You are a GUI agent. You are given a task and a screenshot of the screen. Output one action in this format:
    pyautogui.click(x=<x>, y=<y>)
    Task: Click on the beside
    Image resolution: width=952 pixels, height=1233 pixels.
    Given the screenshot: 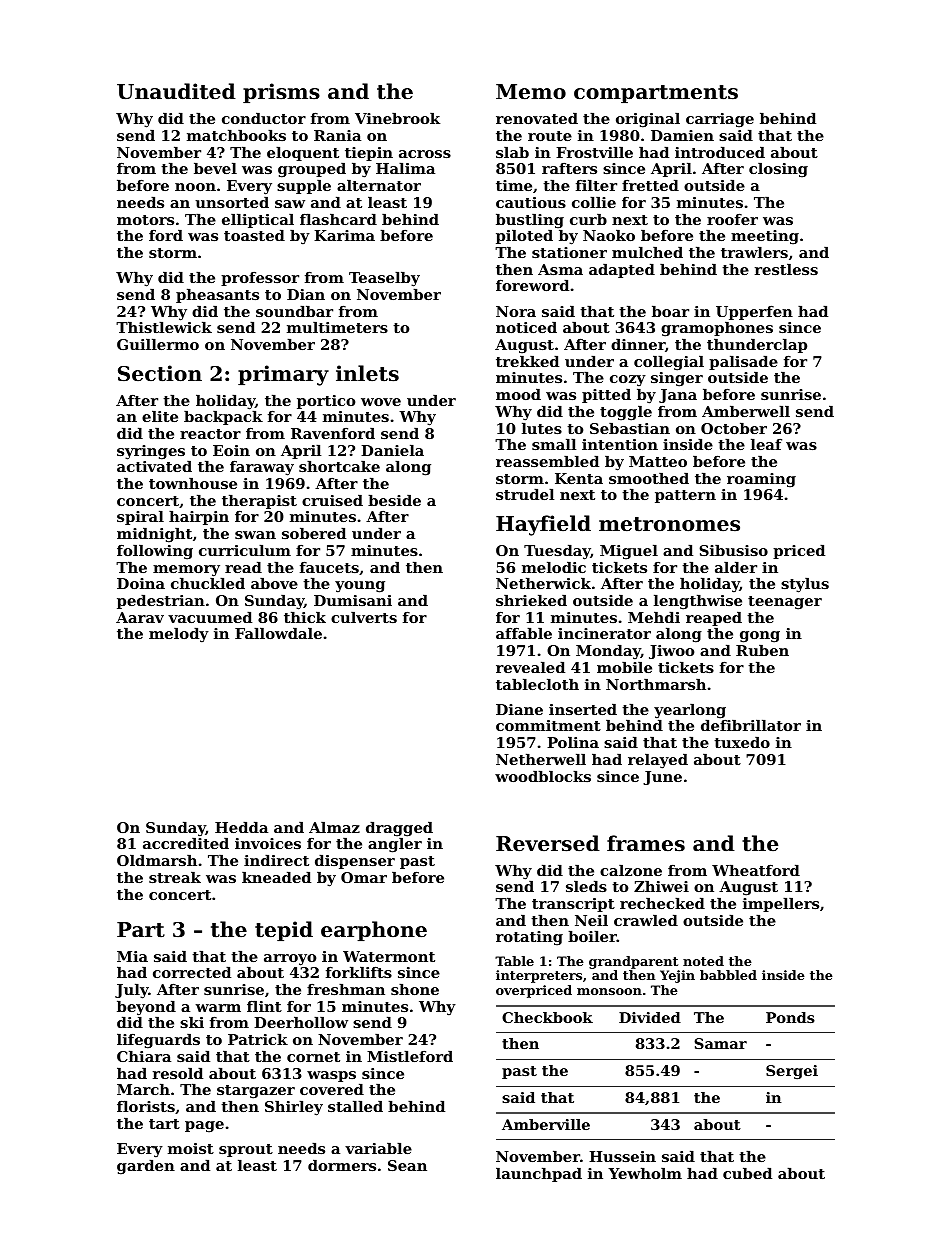 What is the action you would take?
    pyautogui.click(x=394, y=500)
